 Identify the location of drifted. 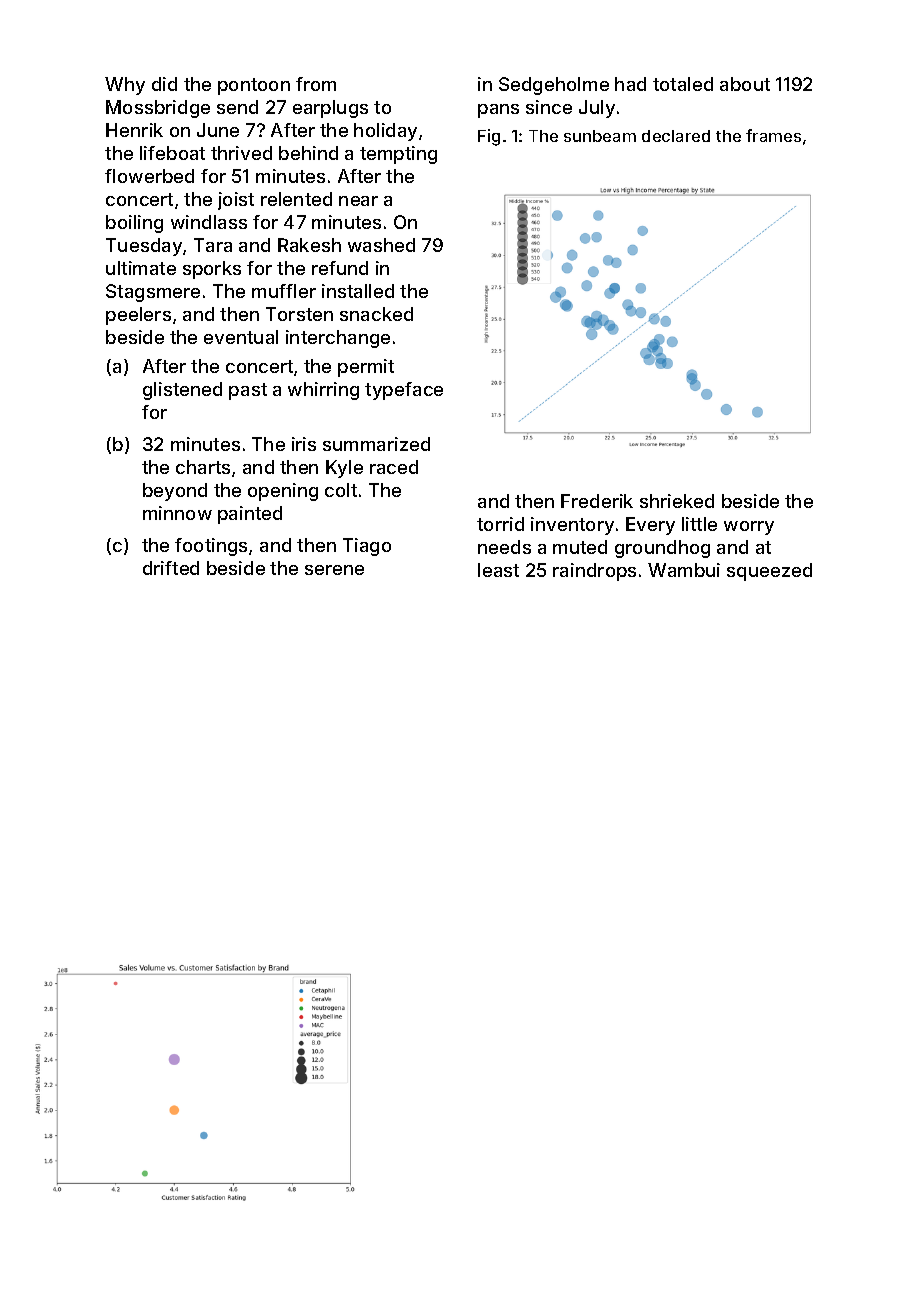
(171, 568).
